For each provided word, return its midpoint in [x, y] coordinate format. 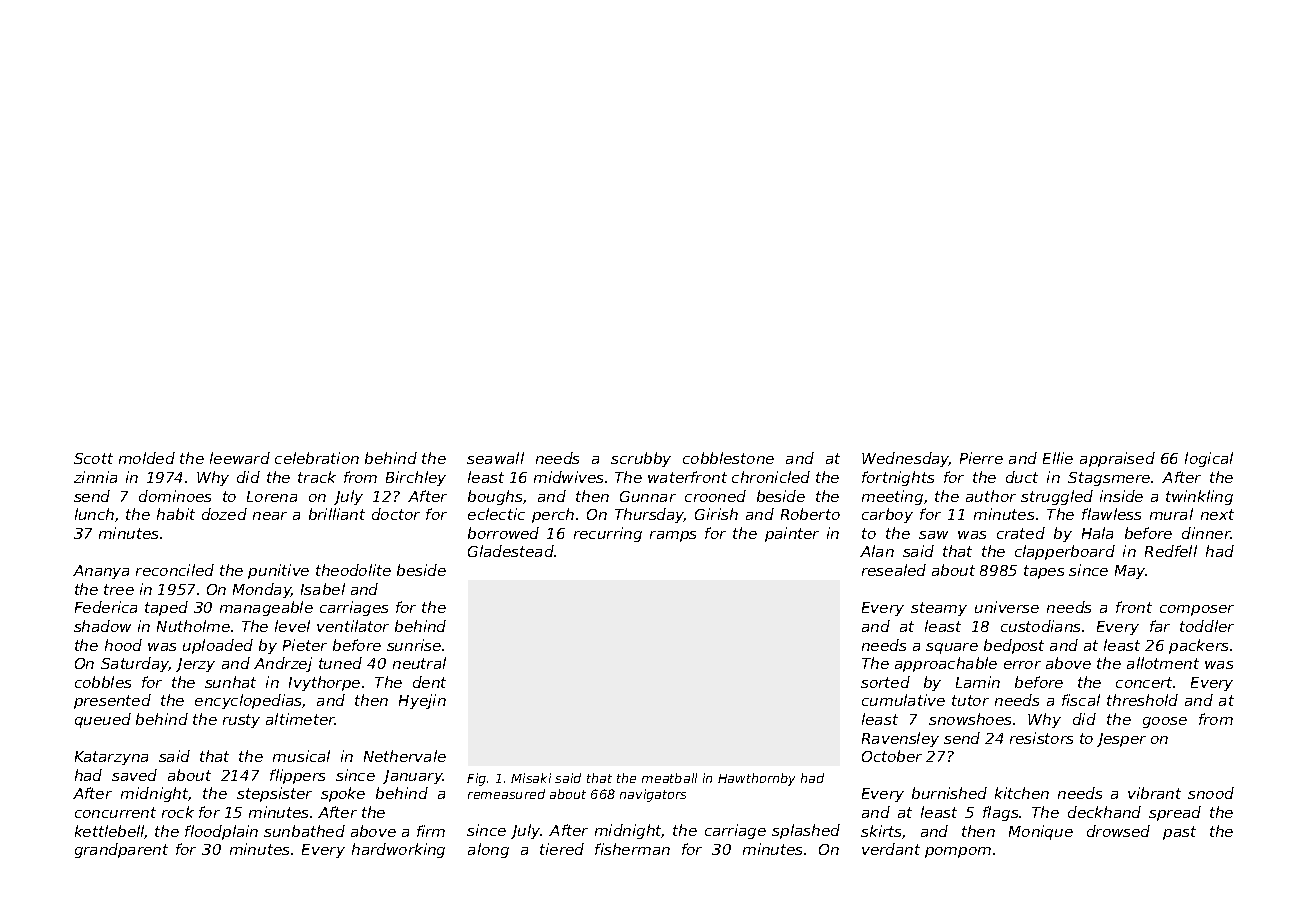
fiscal [1081, 700]
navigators [653, 795]
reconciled [175, 570]
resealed [894, 570]
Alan [877, 551]
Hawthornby [756, 779]
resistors [1041, 738]
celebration [317, 458]
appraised [1117, 459]
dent [429, 682]
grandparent [121, 850]
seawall [495, 458]
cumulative [903, 700]
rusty [241, 721]
